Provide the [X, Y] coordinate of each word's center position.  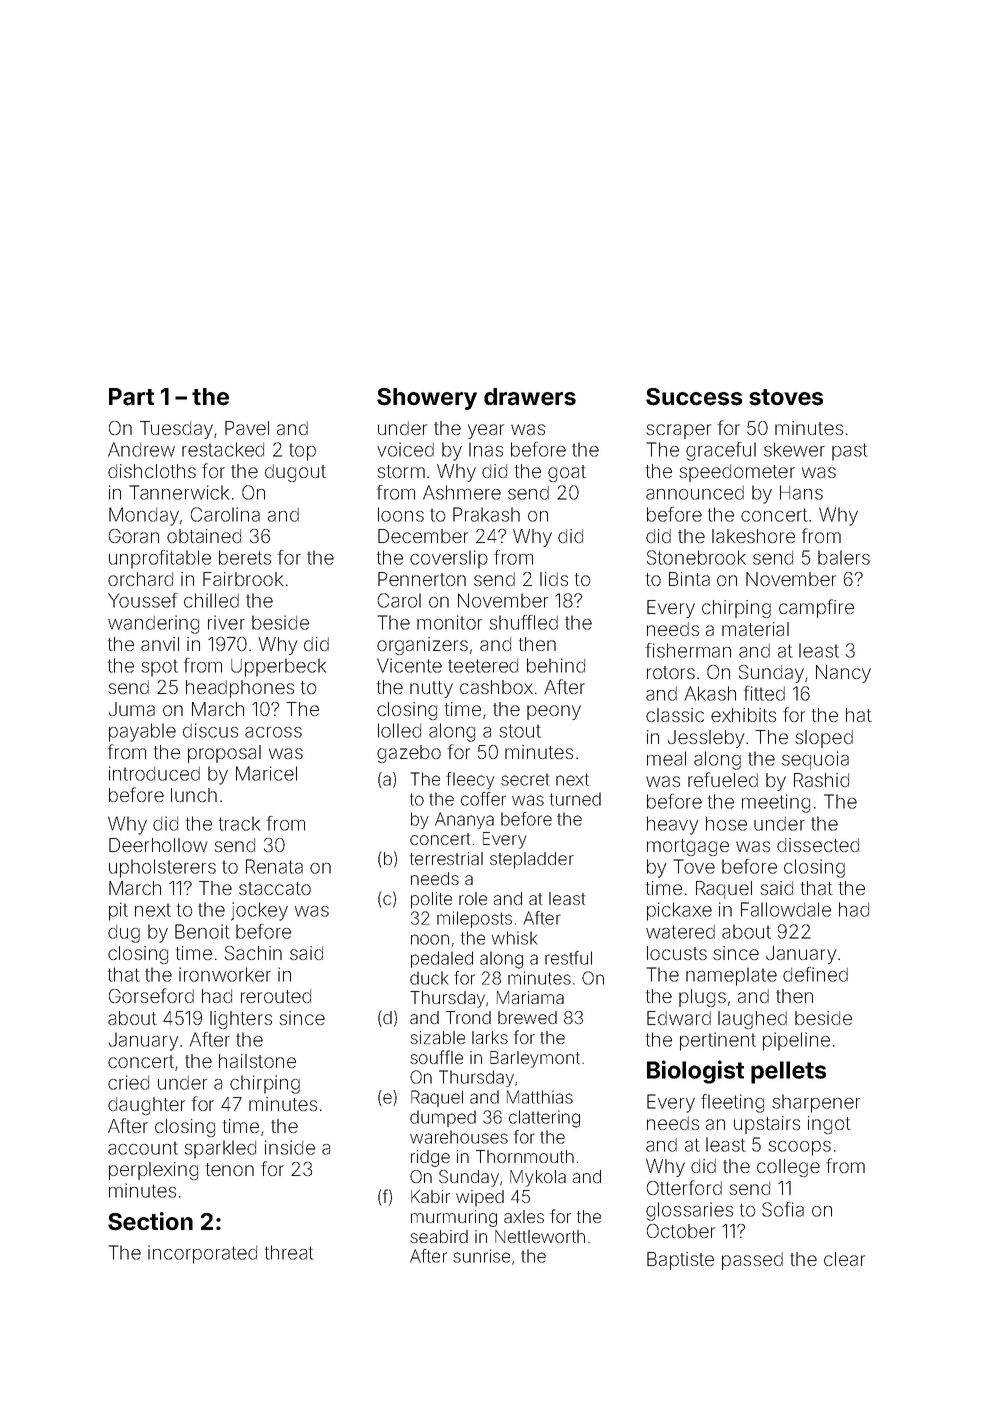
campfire [816, 608]
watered [680, 932]
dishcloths [152, 471]
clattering [544, 1119]
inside [290, 1147]
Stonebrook [696, 557]
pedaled [442, 959]
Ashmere [462, 492]
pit [118, 911]
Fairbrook [243, 579]
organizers [422, 646]
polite [431, 900]
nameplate [731, 976]
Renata [274, 866]
